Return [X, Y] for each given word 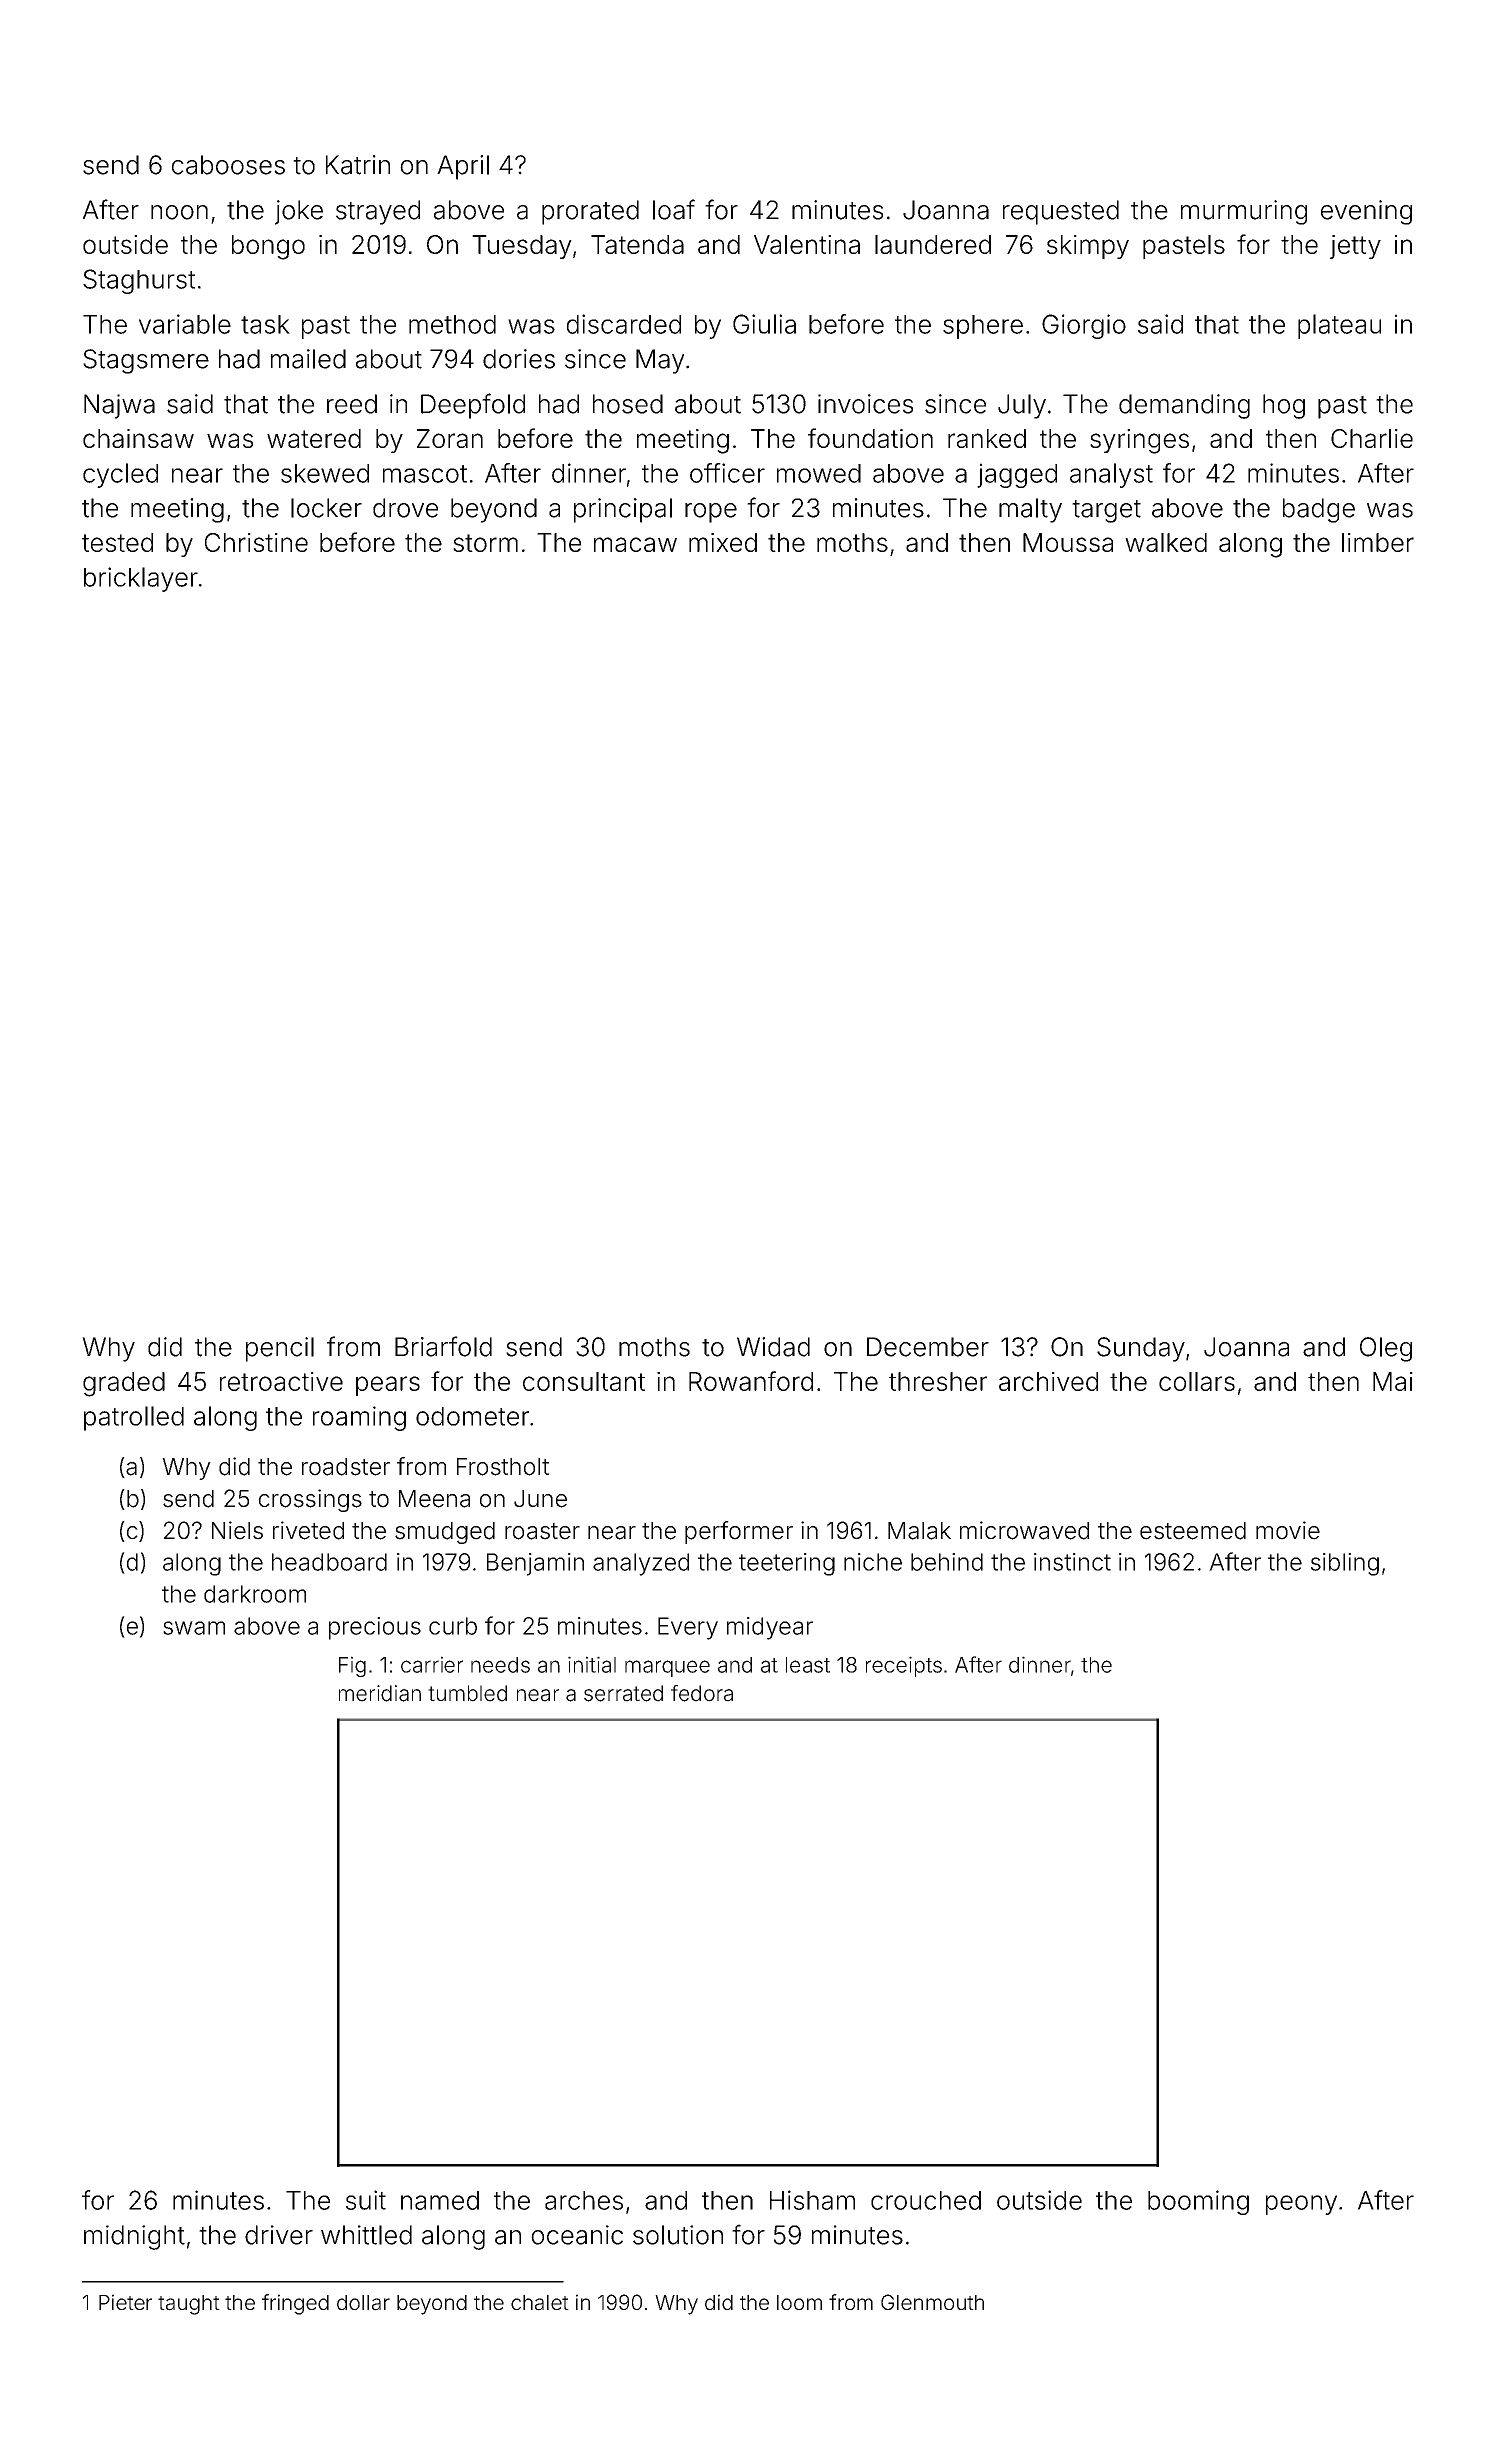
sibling [1345, 1564]
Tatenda [637, 244]
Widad [773, 1347]
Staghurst [139, 281]
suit [366, 2200]
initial [592, 1664]
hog [1284, 406]
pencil [280, 1349]
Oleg [1386, 1349]
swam [194, 1628]
